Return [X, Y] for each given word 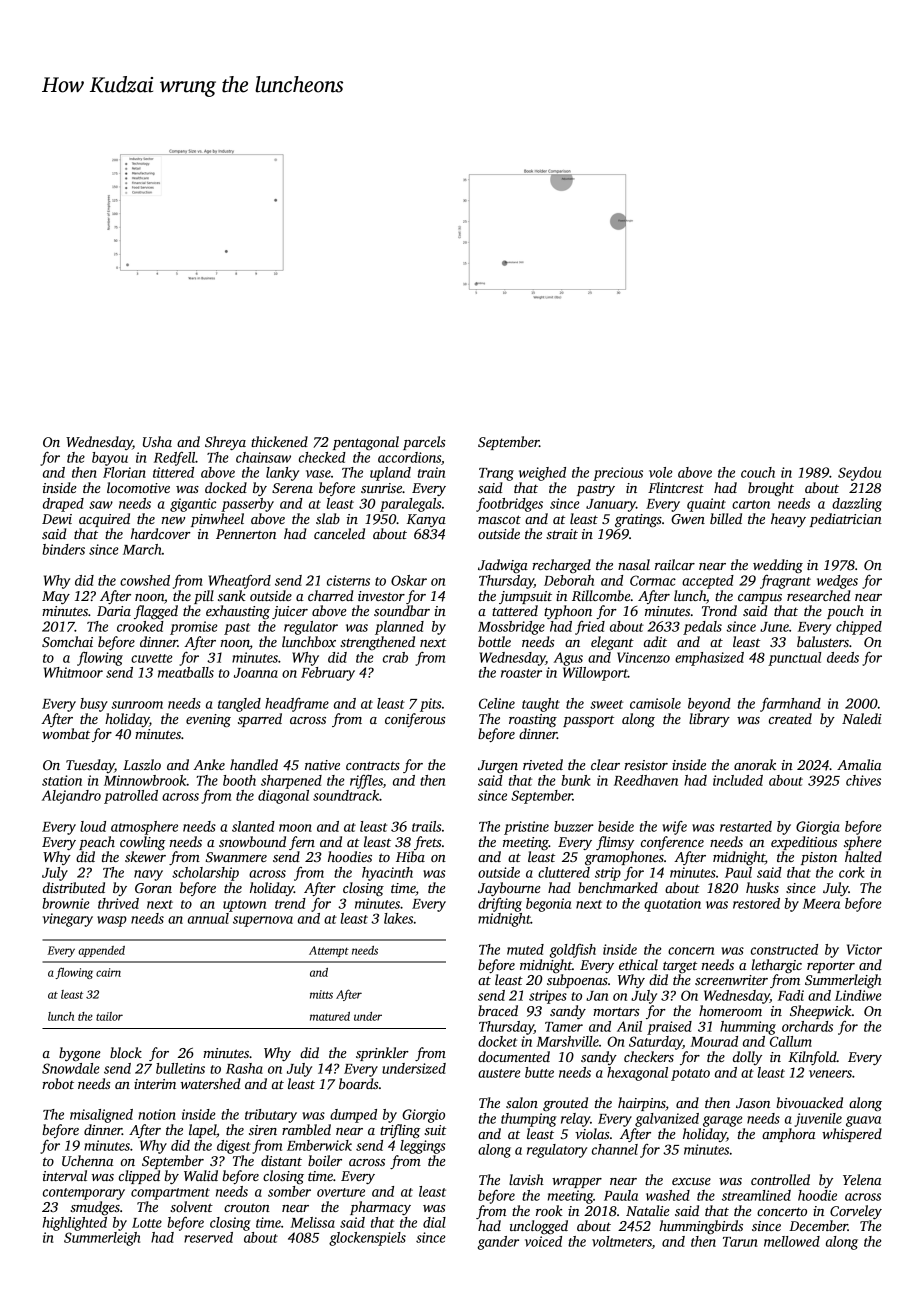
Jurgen [498, 766]
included [738, 780]
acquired [104, 520]
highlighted [75, 1224]
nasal [634, 564]
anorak [755, 764]
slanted [253, 826]
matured [330, 1016]
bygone [80, 1054]
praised [669, 1028]
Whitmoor [73, 672]
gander [498, 1243]
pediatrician [846, 520]
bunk [576, 780]
